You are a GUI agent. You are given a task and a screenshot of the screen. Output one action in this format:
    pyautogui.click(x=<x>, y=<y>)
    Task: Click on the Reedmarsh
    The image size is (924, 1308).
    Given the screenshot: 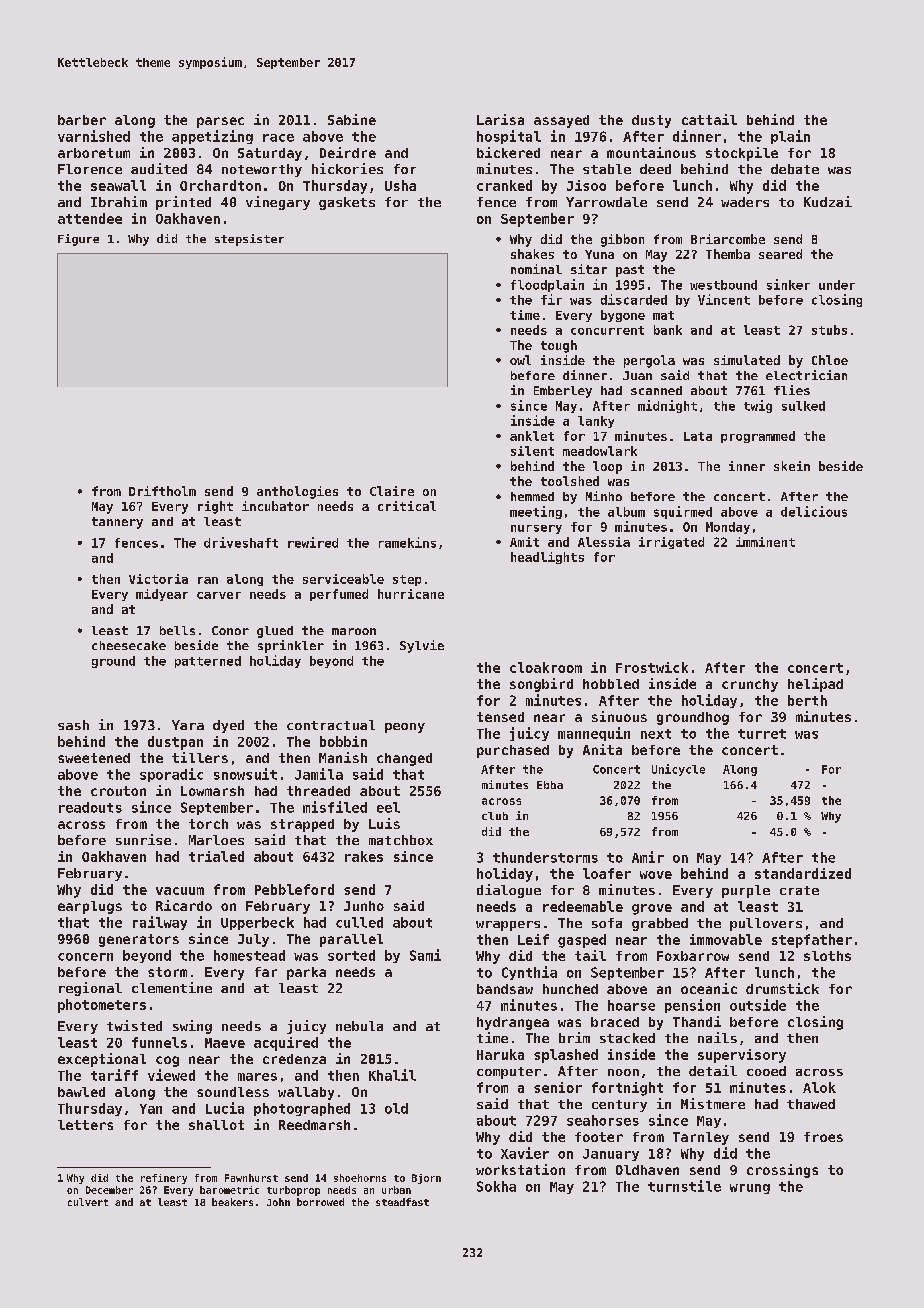 What is the action you would take?
    pyautogui.click(x=314, y=1125)
